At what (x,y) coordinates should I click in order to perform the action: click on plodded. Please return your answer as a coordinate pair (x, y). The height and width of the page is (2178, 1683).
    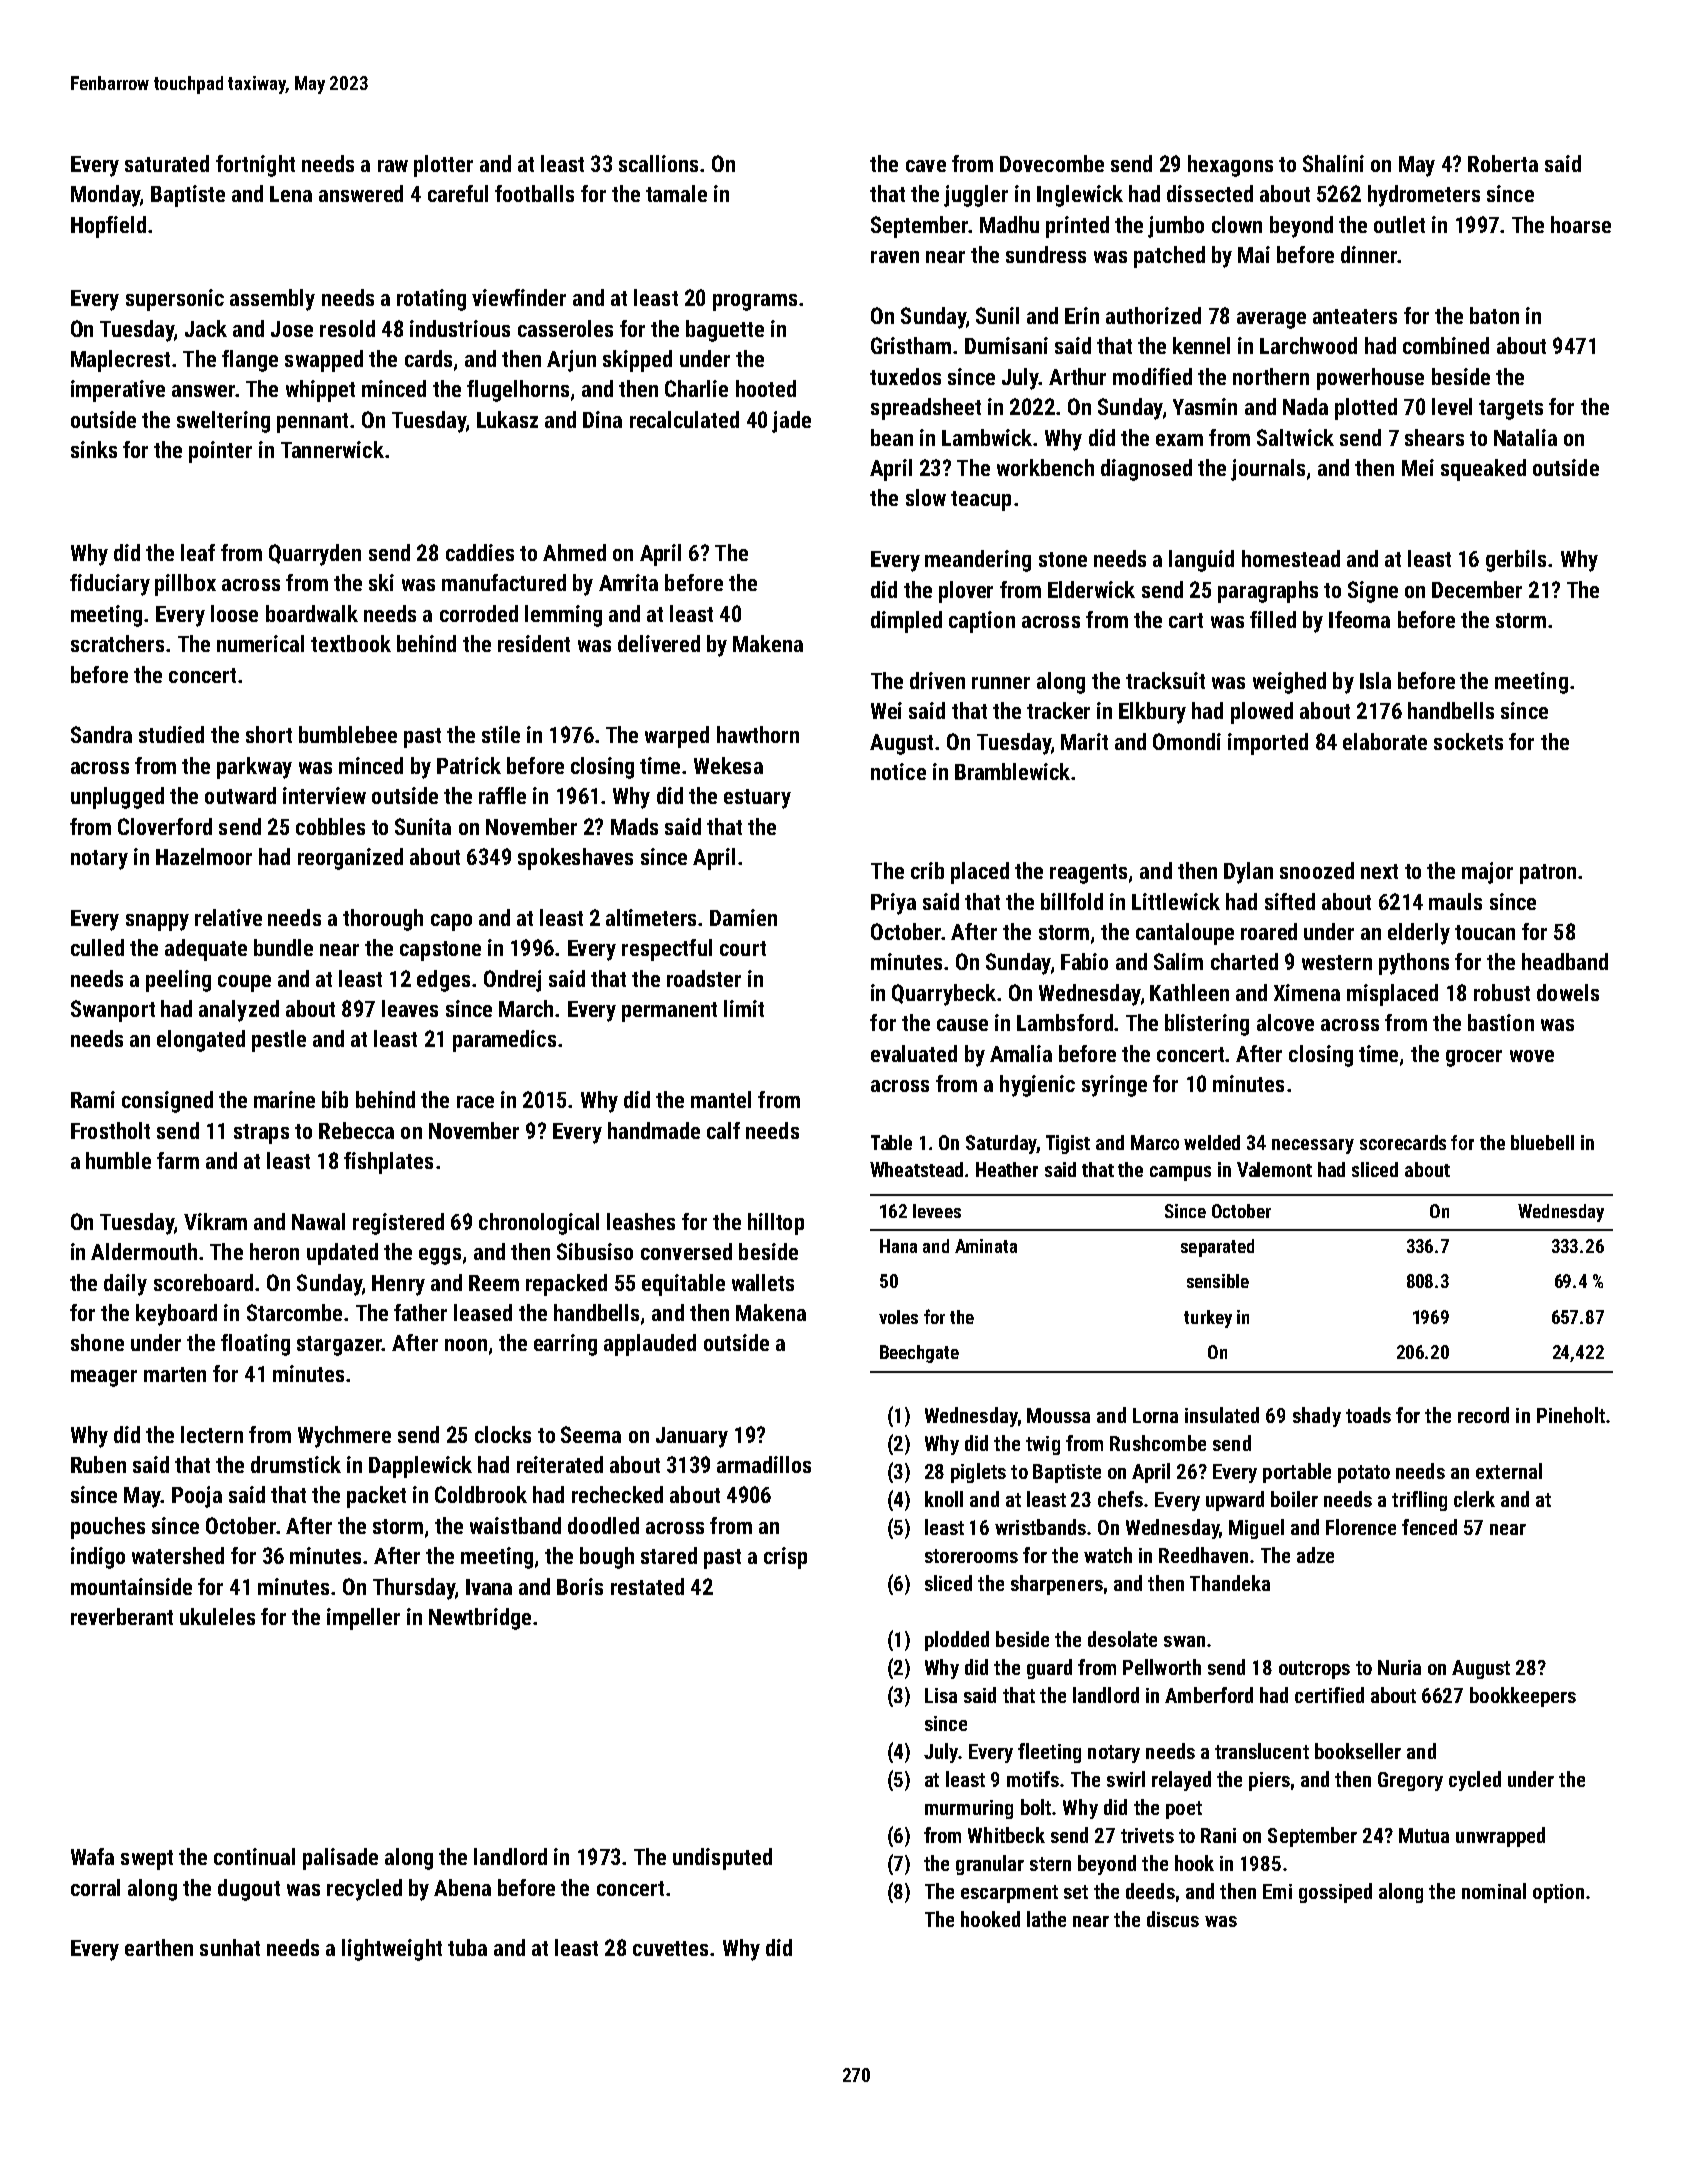
    Looking at the image, I should click on (957, 1641).
